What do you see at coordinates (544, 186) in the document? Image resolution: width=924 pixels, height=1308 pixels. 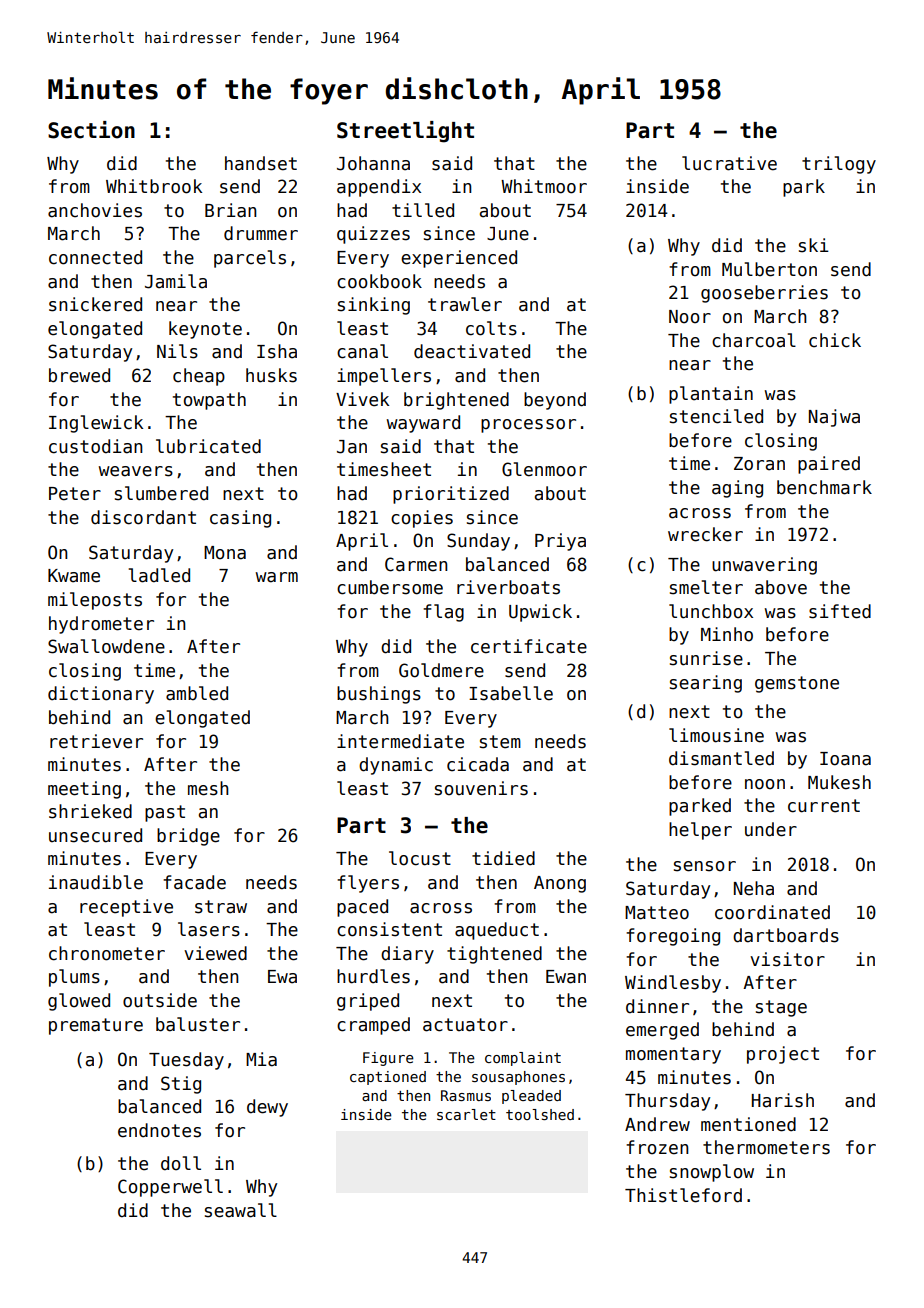 I see `Whitmoor` at bounding box center [544, 186].
